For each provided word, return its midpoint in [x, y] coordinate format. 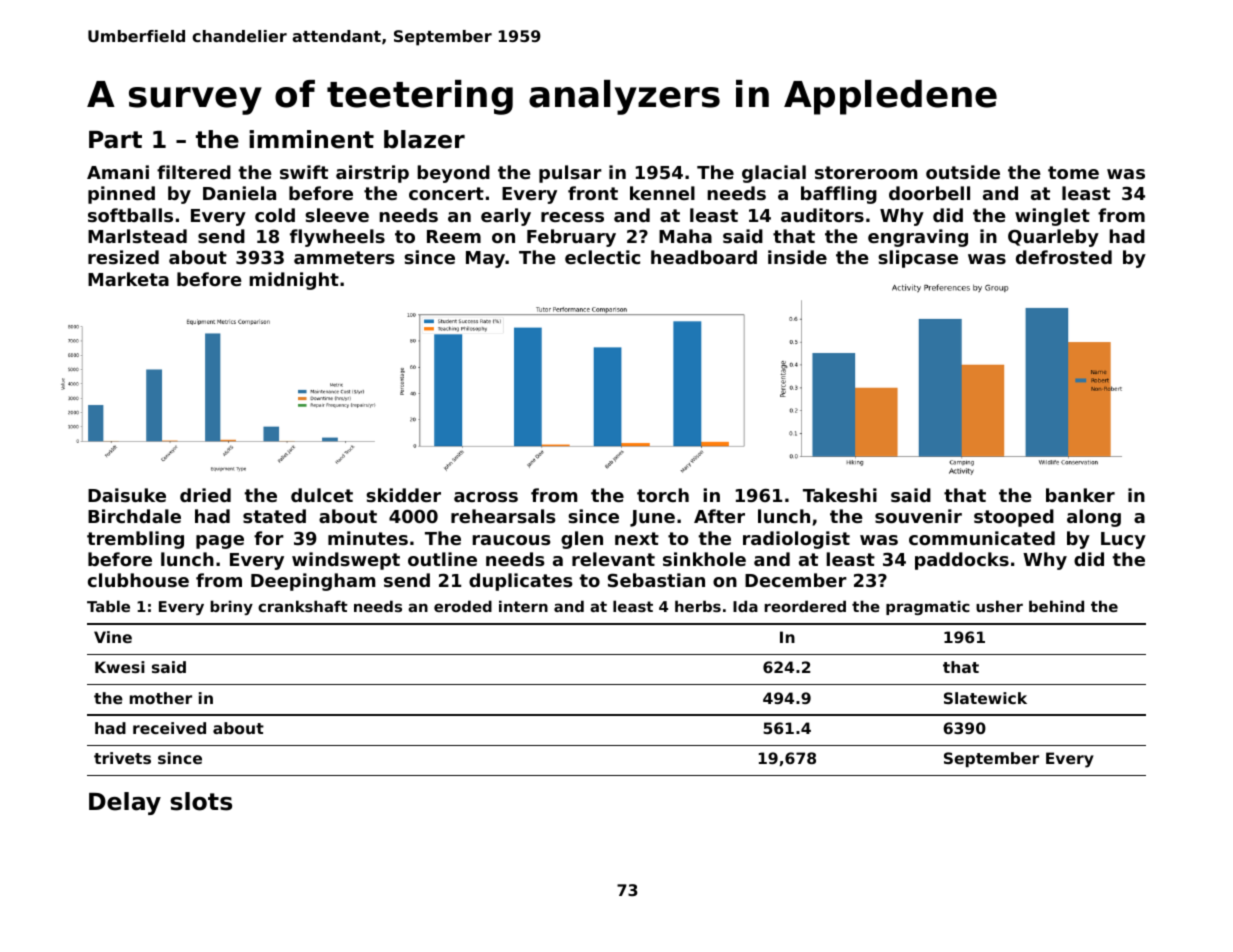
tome [1073, 172]
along [1094, 518]
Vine [113, 637]
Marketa [128, 279]
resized [123, 257]
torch [663, 495]
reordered [805, 606]
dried [205, 495]
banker [1080, 495]
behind [1056, 606]
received [169, 728]
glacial [774, 174]
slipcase [918, 259]
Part [115, 140]
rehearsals [503, 516]
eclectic [602, 257]
